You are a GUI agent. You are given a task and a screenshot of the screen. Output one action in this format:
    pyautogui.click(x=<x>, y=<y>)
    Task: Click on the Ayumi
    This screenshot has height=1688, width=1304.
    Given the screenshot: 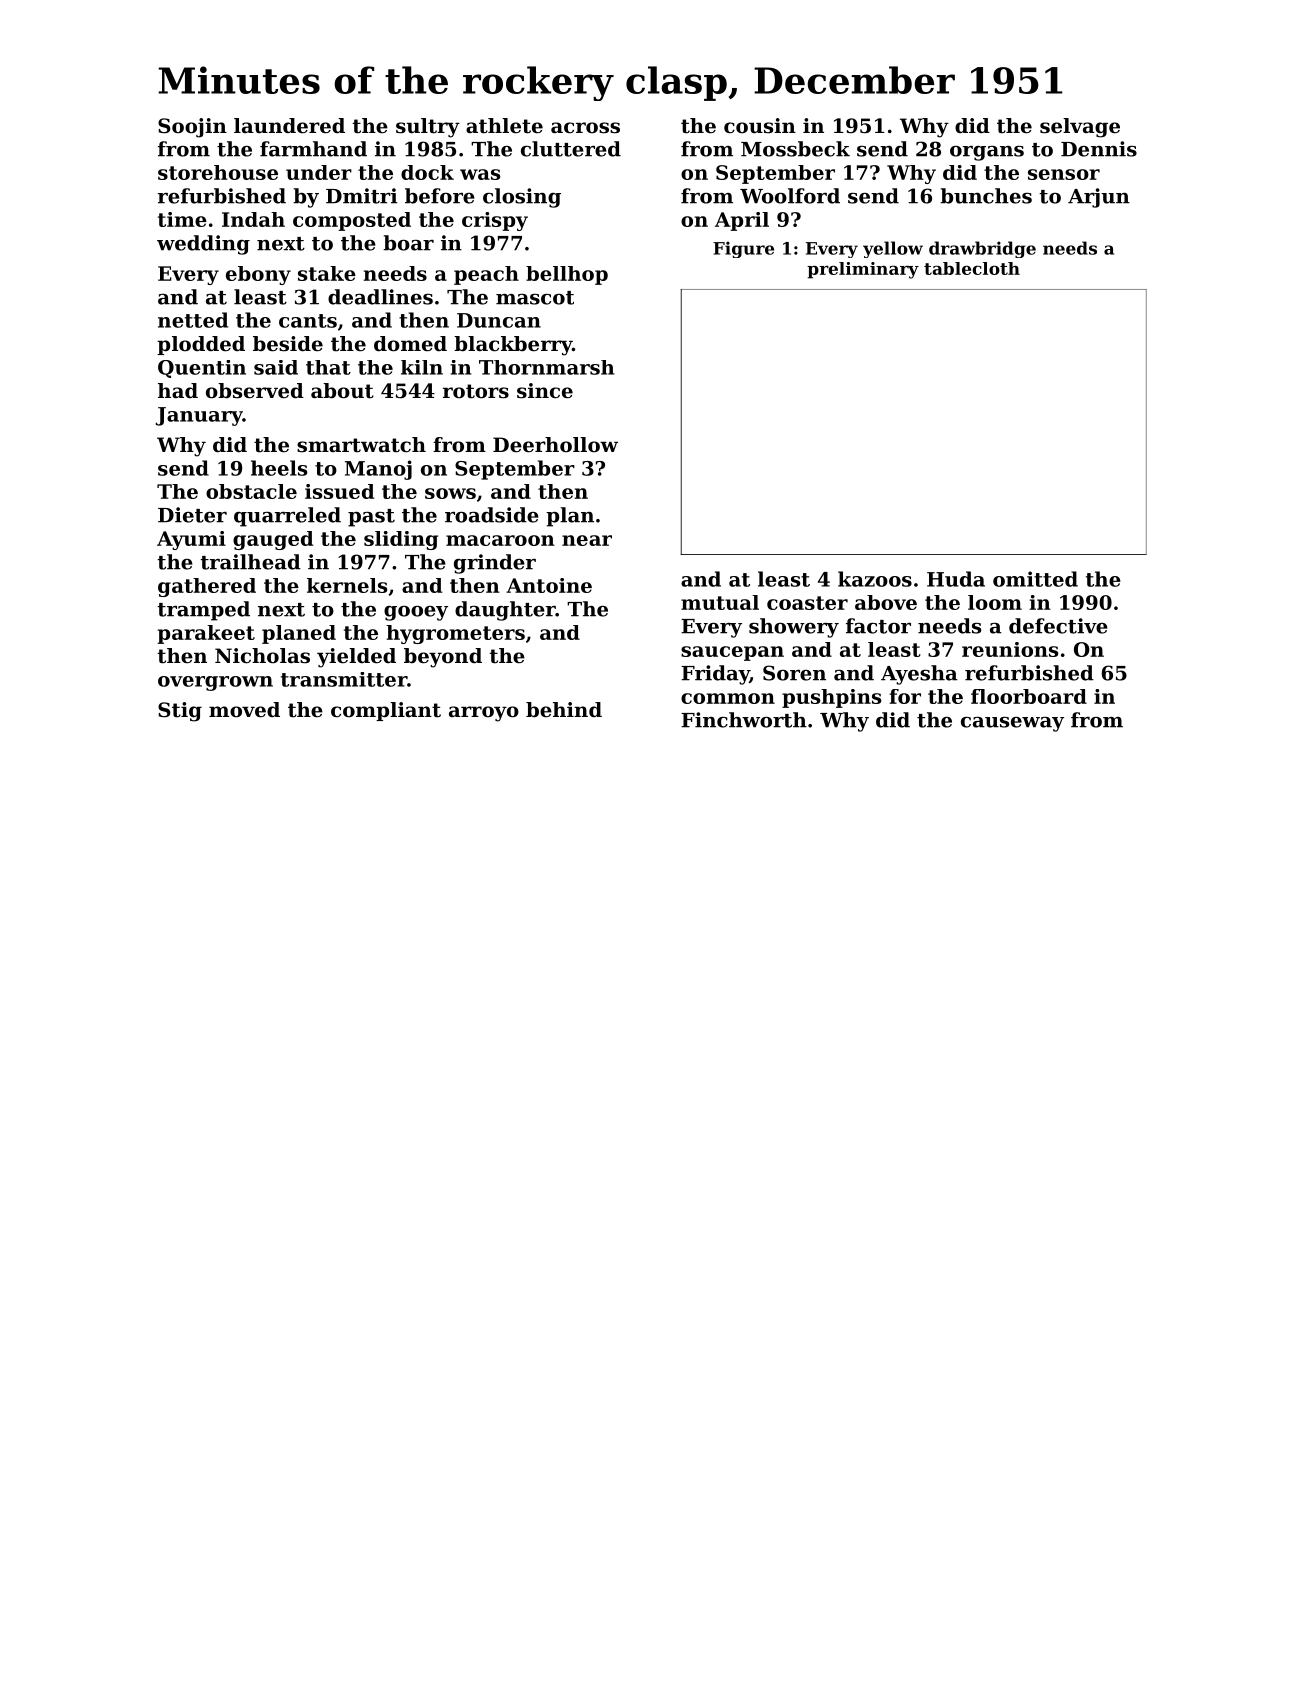 What is the action you would take?
    pyautogui.click(x=191, y=540)
